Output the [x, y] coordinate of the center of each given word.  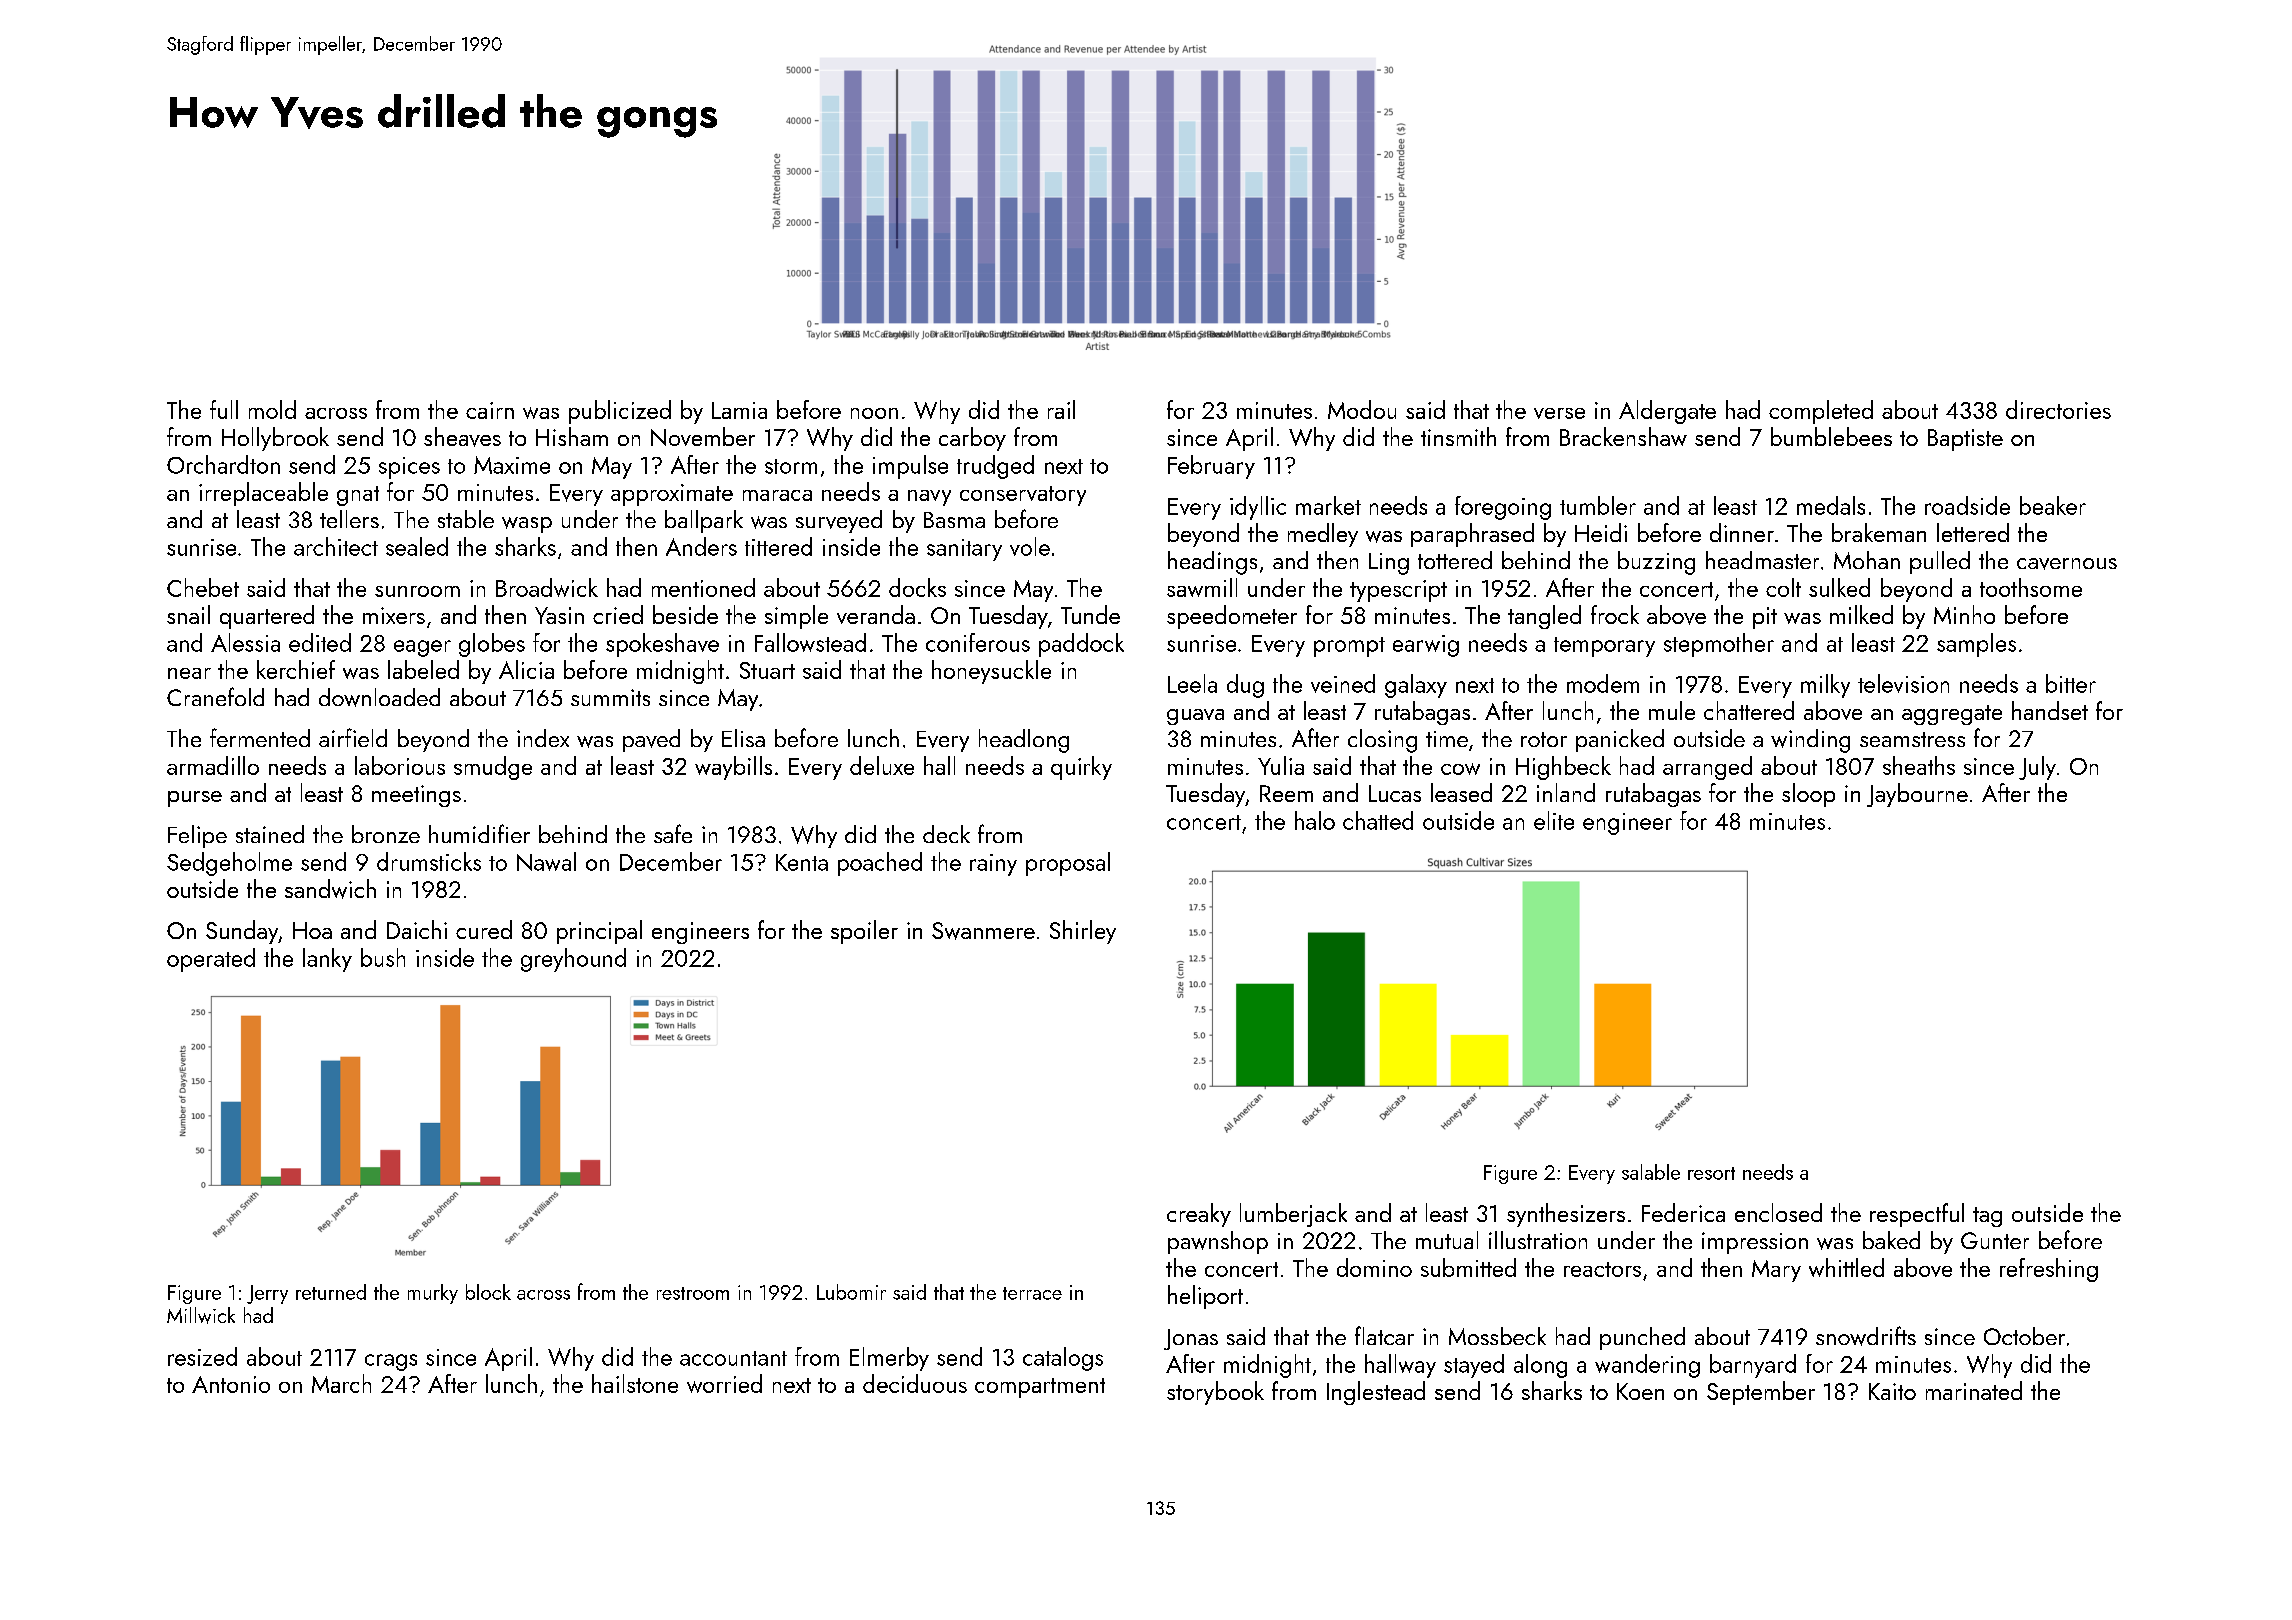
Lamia [739, 410]
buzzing [1656, 563]
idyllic [1258, 508]
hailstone [635, 1383]
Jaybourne [1917, 795]
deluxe [882, 765]
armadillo [213, 765]
